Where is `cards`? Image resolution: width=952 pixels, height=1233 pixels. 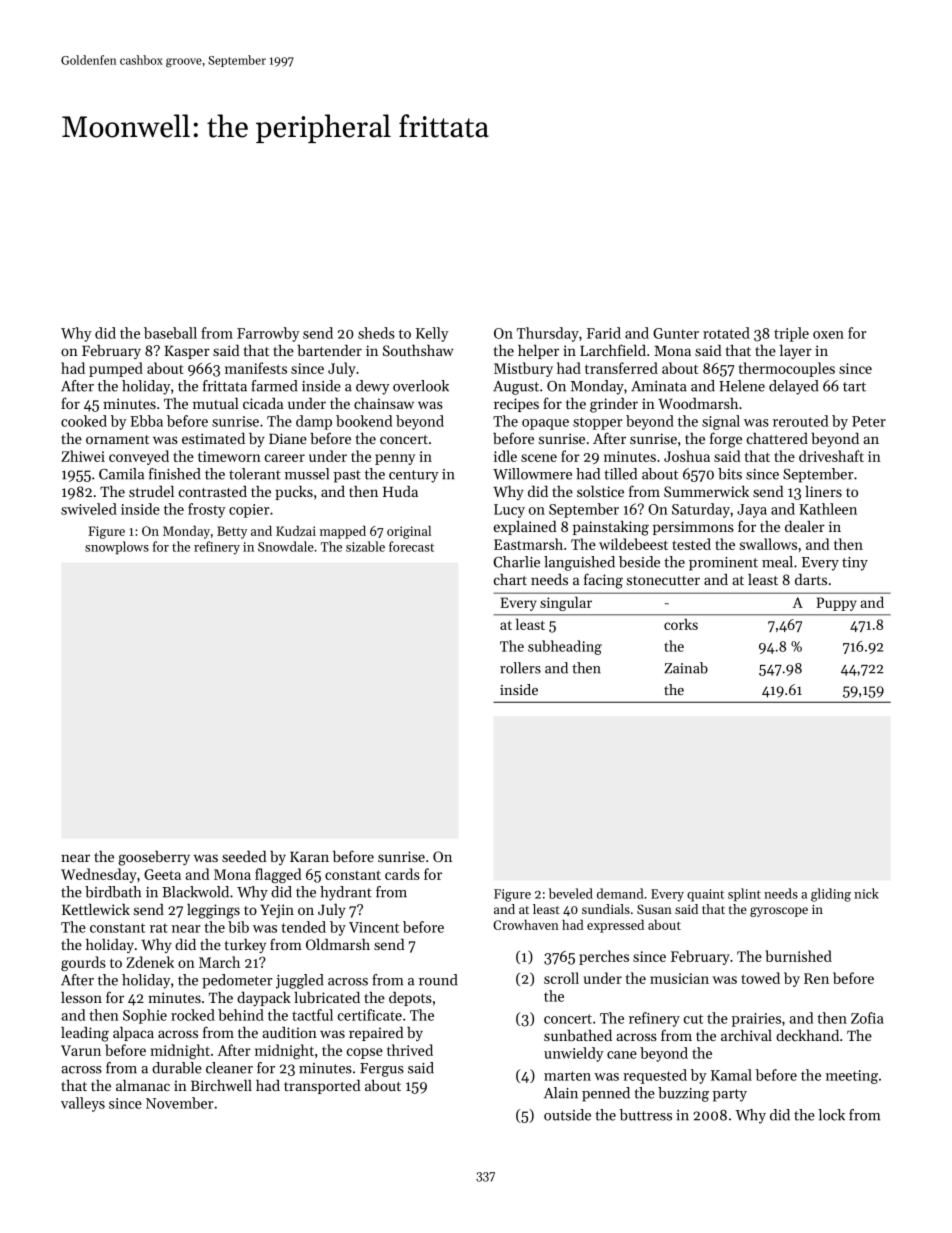
cards is located at coordinates (402, 874).
